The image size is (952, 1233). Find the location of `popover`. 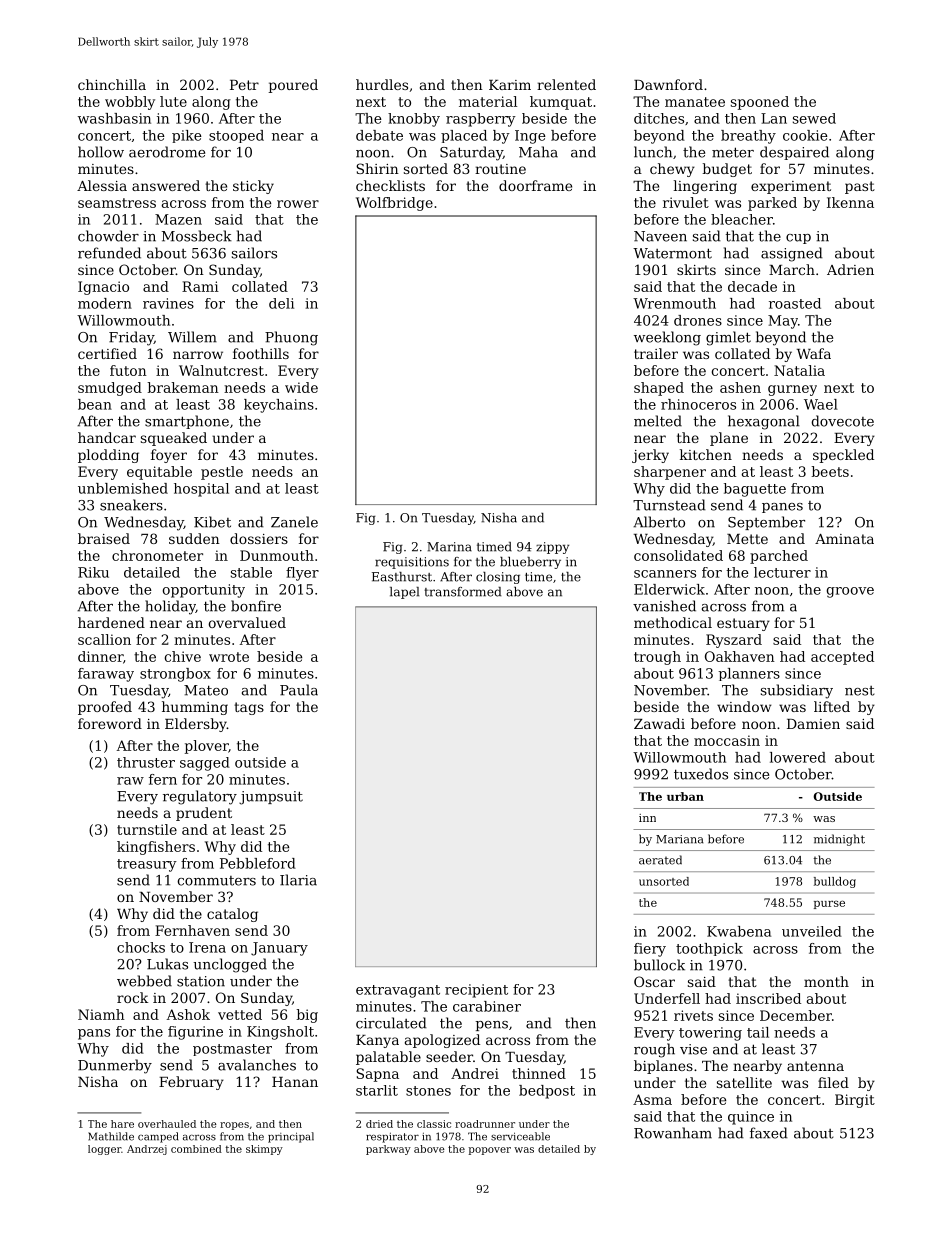

popover is located at coordinates (490, 1151).
